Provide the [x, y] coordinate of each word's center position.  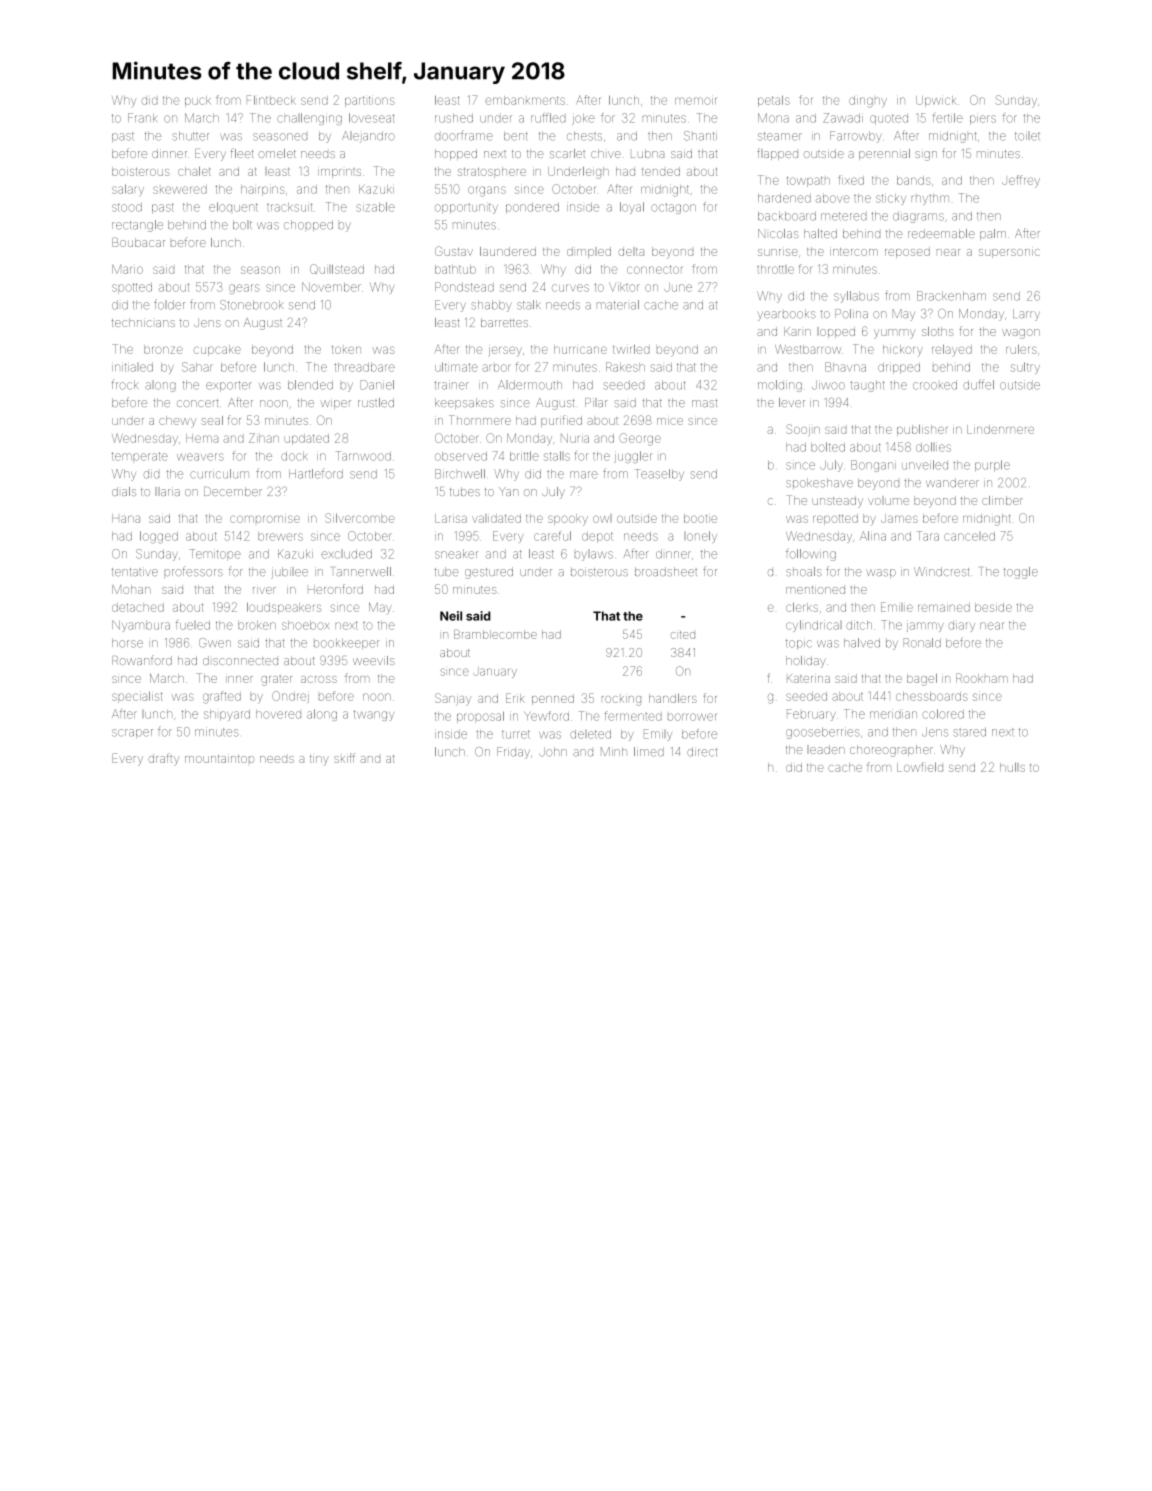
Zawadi [843, 118]
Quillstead [337, 269]
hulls [1012, 767]
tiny [319, 760]
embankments [525, 100]
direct [702, 752]
